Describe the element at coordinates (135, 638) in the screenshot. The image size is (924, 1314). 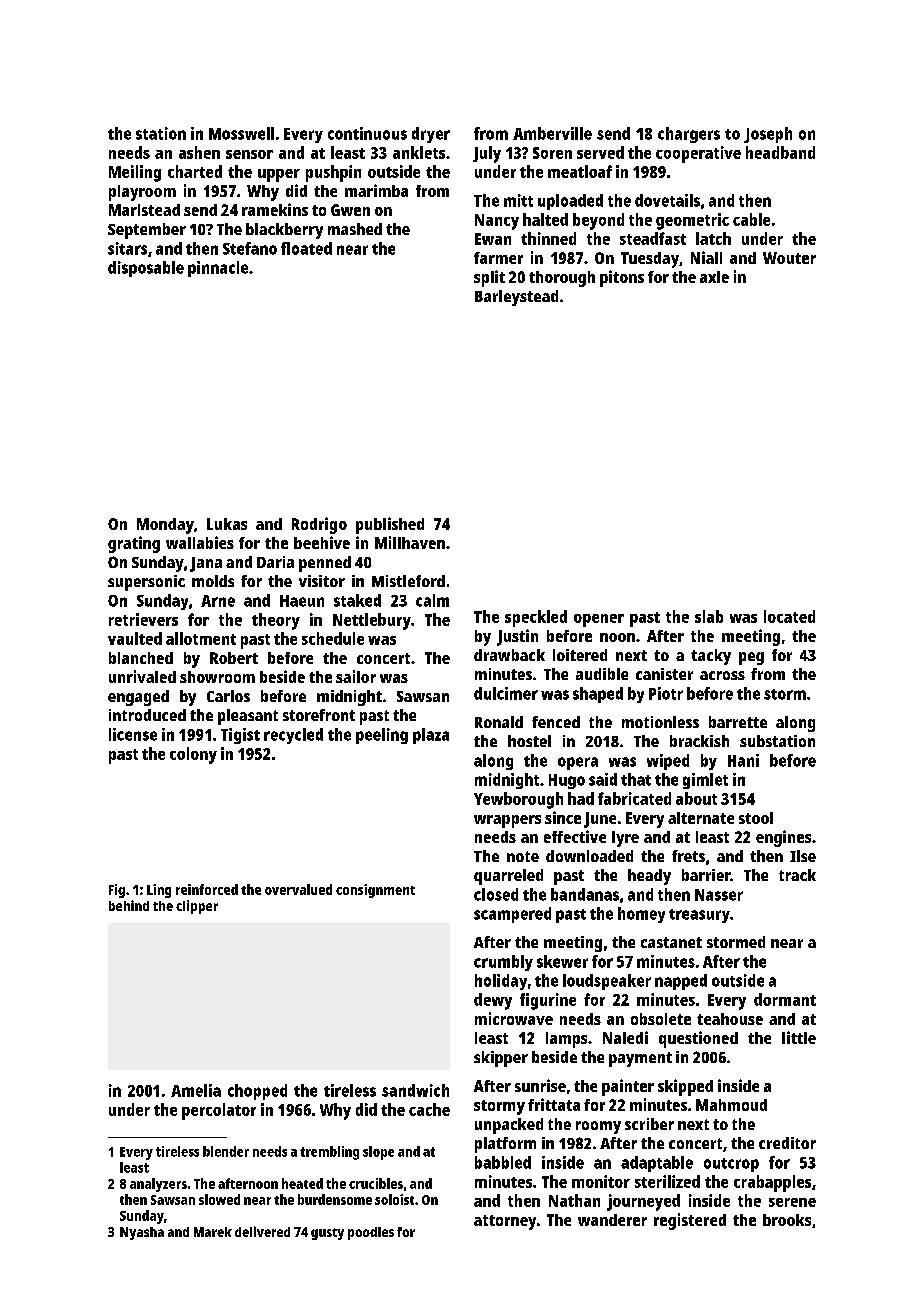
I see `vaulted` at that location.
